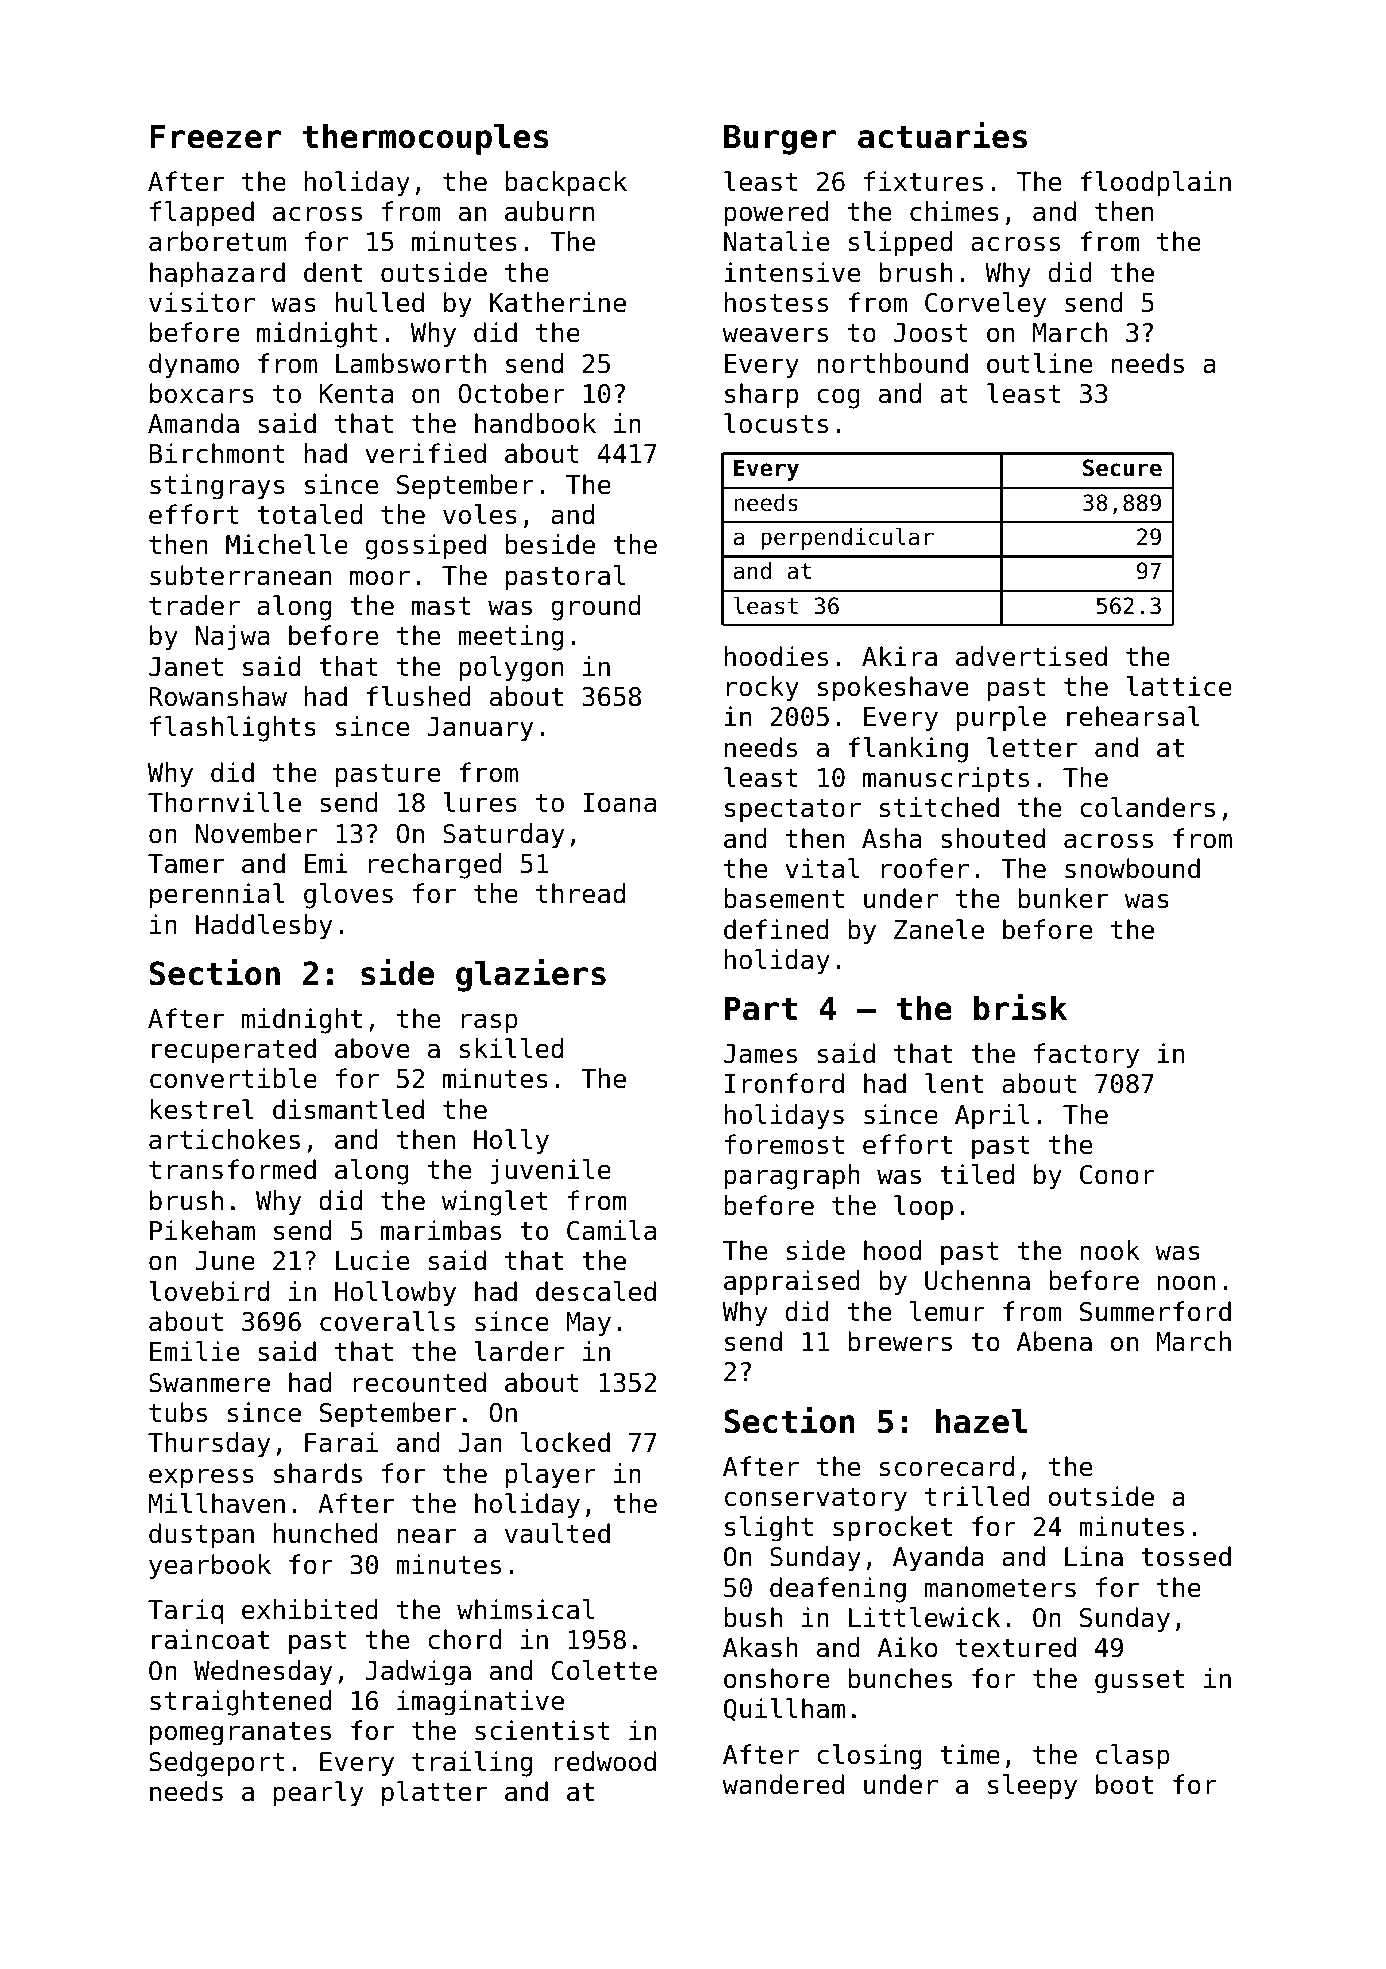 The image size is (1386, 1969). I want to click on wandered, so click(783, 1784).
